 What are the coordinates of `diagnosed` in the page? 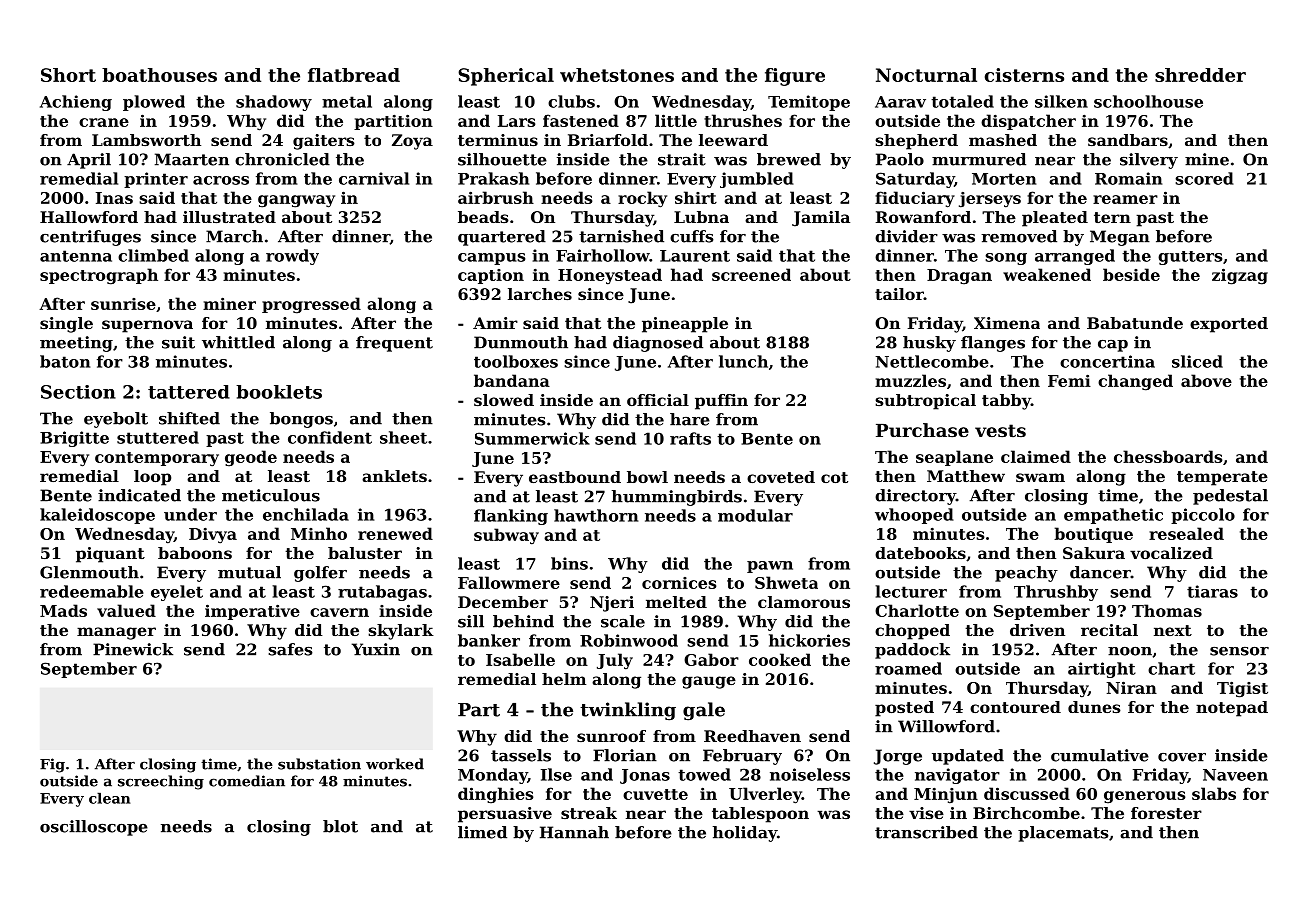 It's located at (658, 344).
